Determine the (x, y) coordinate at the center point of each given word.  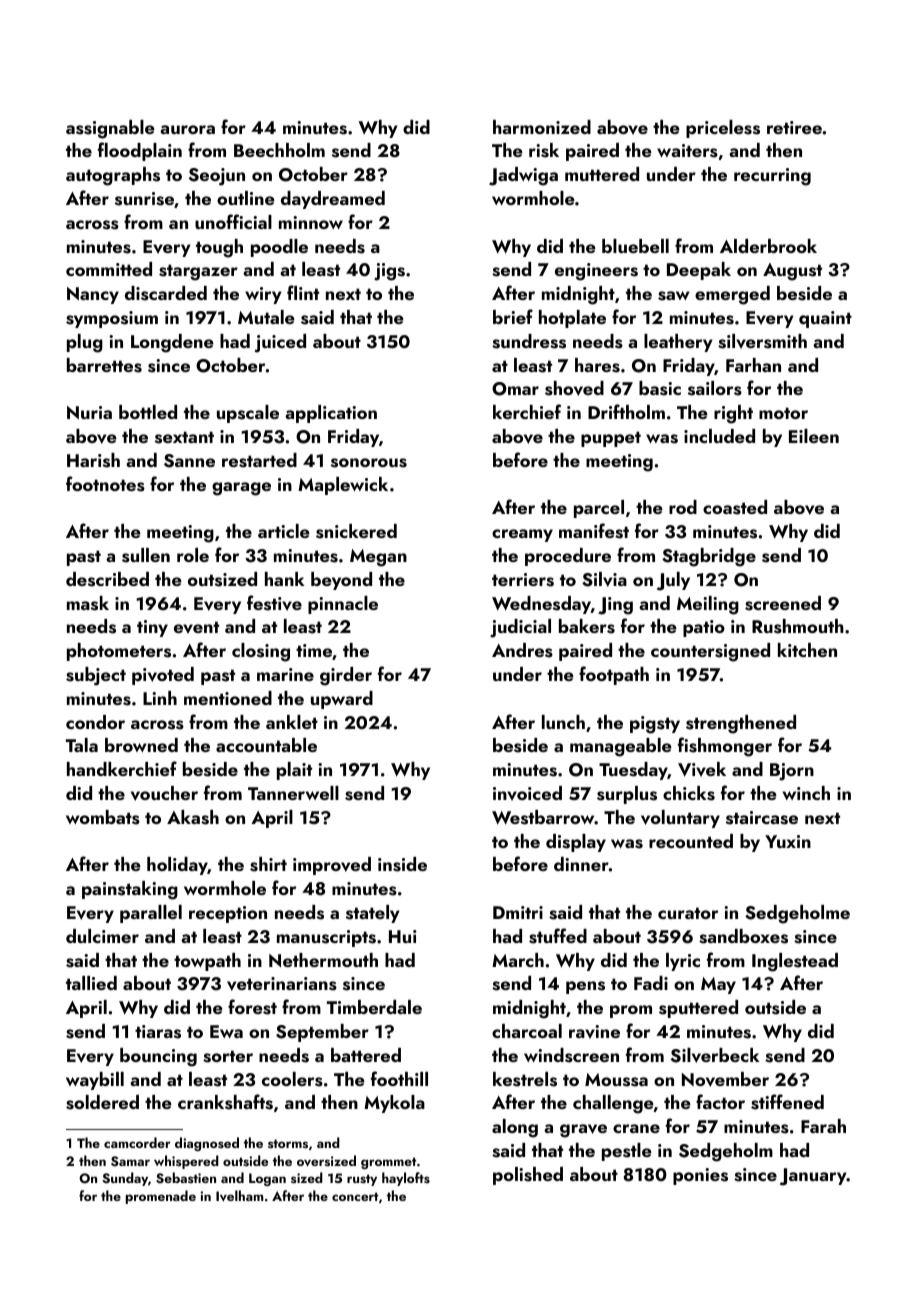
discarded (166, 293)
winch (806, 793)
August (792, 272)
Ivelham (239, 1196)
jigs (389, 272)
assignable (110, 129)
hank (284, 579)
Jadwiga (523, 176)
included (719, 436)
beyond (341, 581)
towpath (207, 962)
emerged (732, 295)
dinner (581, 864)
